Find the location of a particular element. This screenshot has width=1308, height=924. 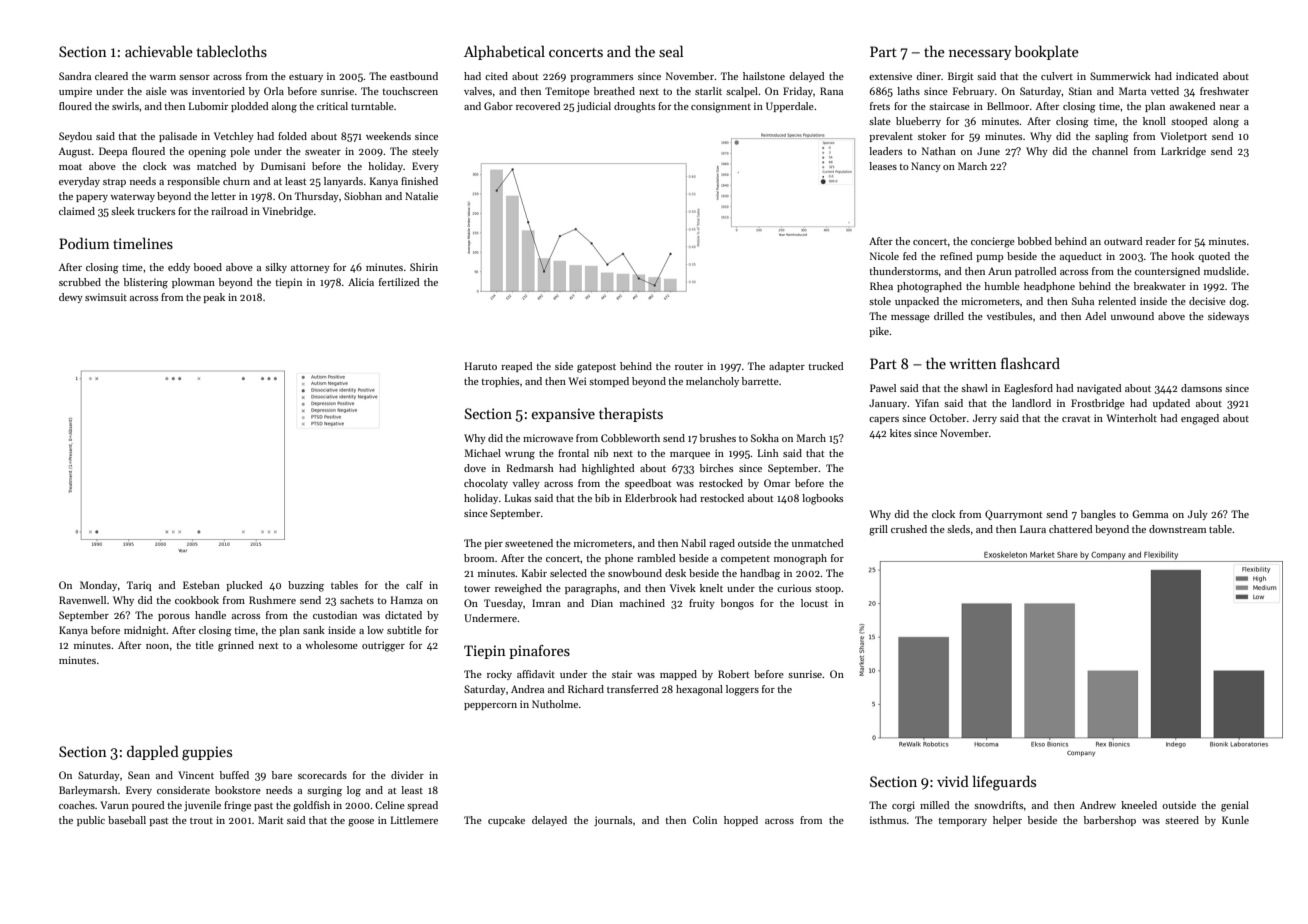

reaped is located at coordinates (517, 367).
